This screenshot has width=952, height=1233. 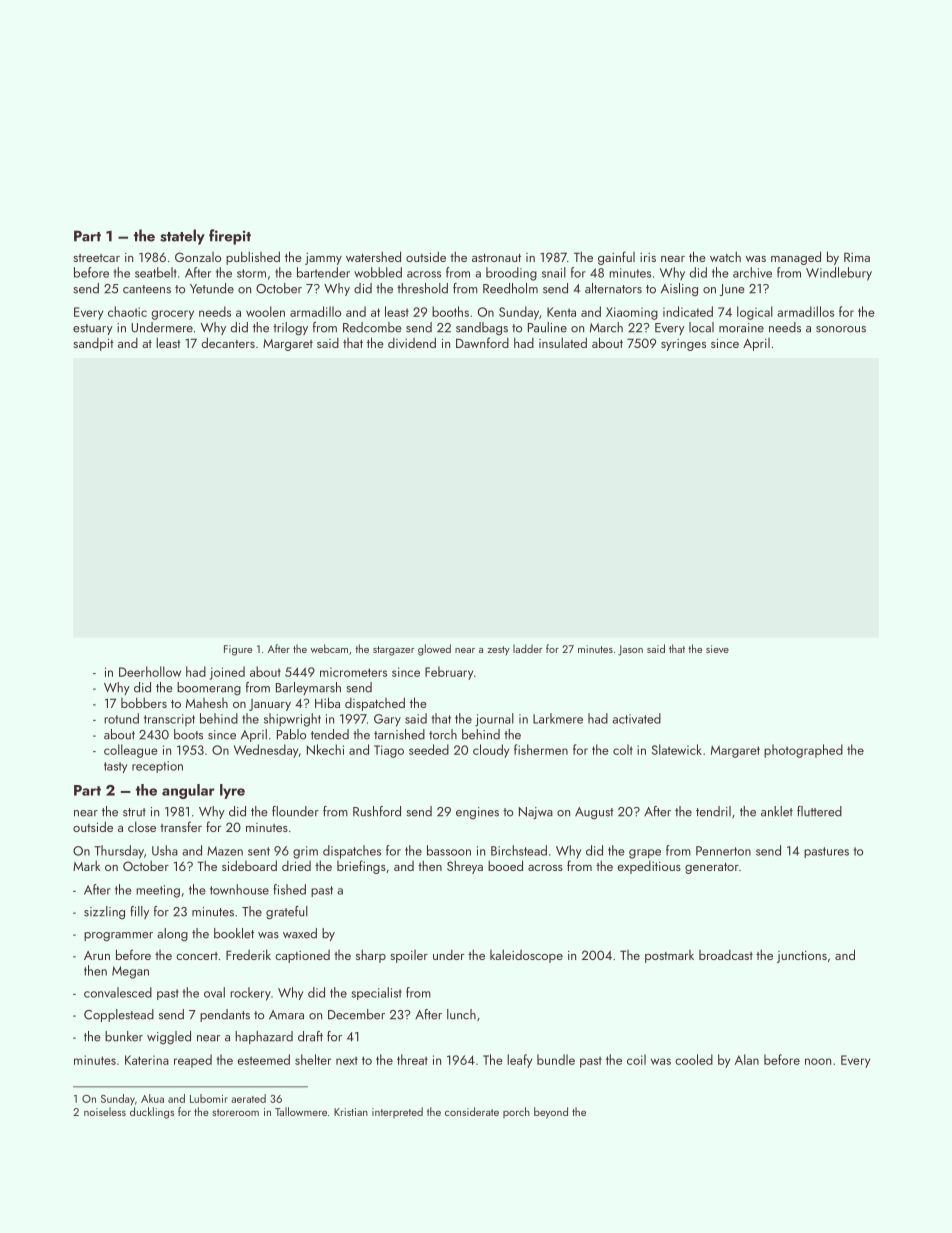 I want to click on tasty, so click(x=116, y=767).
